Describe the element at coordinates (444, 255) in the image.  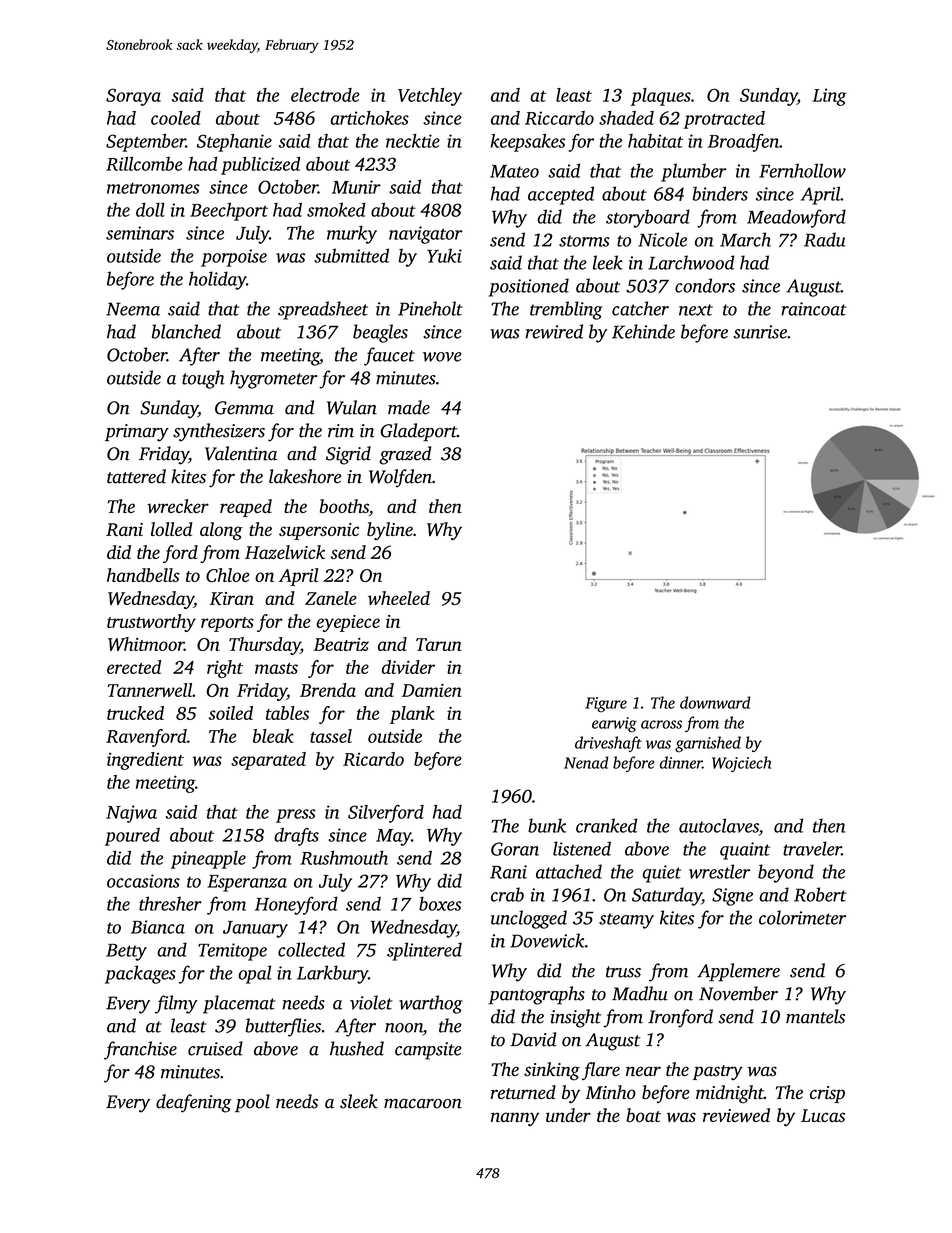
I see `Yuki` at that location.
